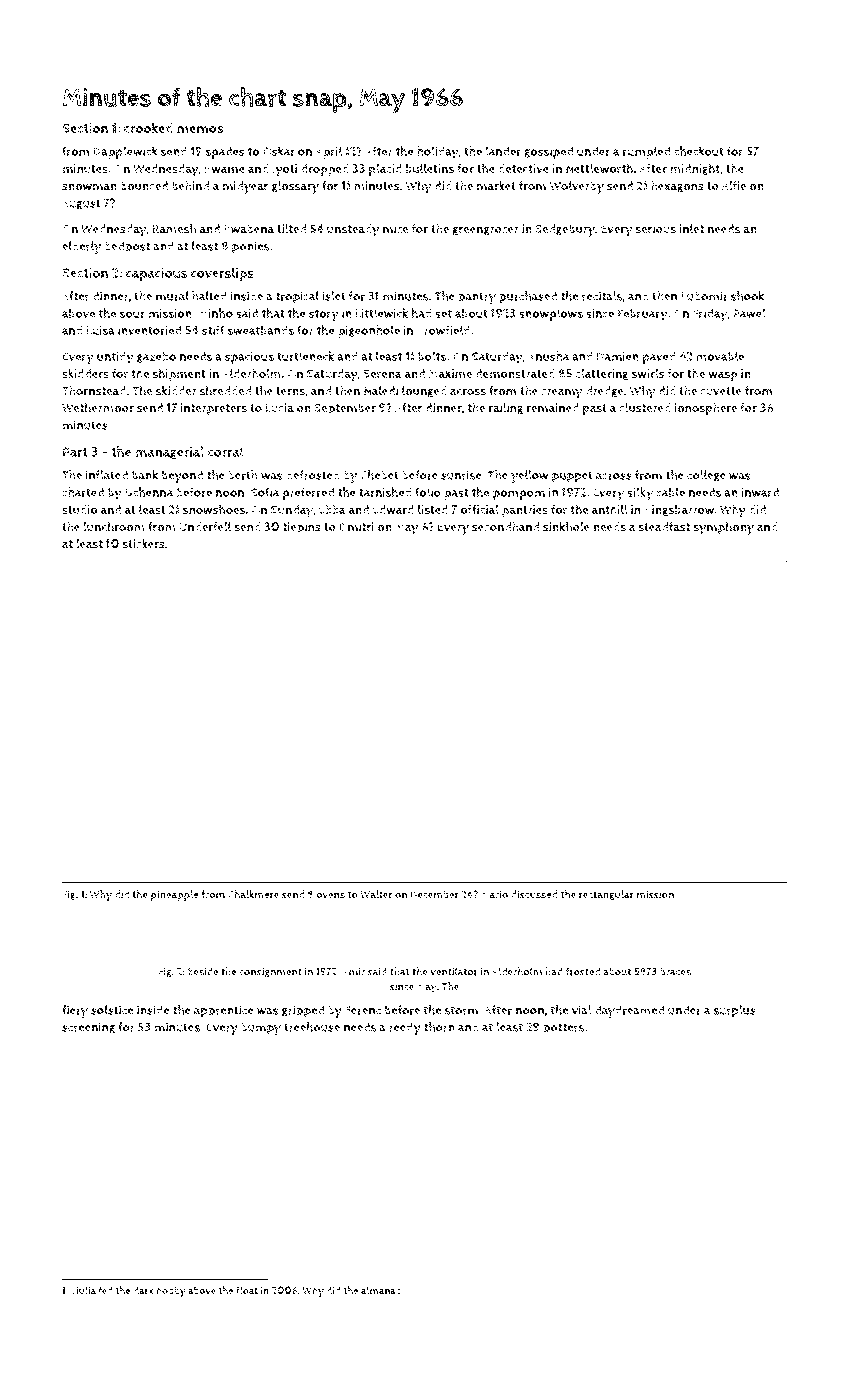 This document has width=849, height=1400. Describe the element at coordinates (602, 296) in the document. I see `recitals` at that location.
